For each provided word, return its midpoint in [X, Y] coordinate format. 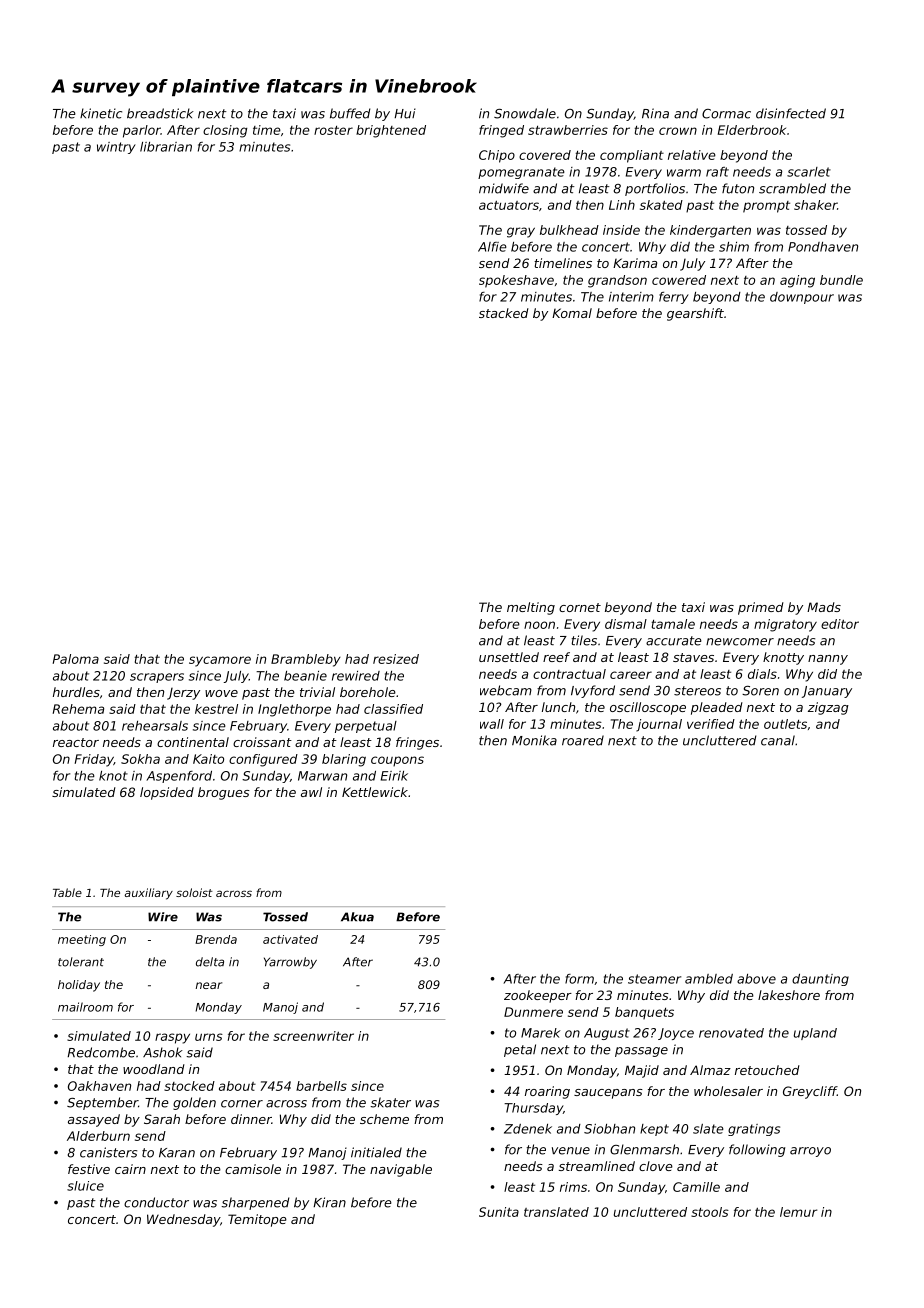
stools [710, 1212]
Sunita [499, 1212]
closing [225, 131]
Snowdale [525, 113]
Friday [94, 760]
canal [778, 740]
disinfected [791, 113]
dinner [251, 1119]
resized [396, 659]
